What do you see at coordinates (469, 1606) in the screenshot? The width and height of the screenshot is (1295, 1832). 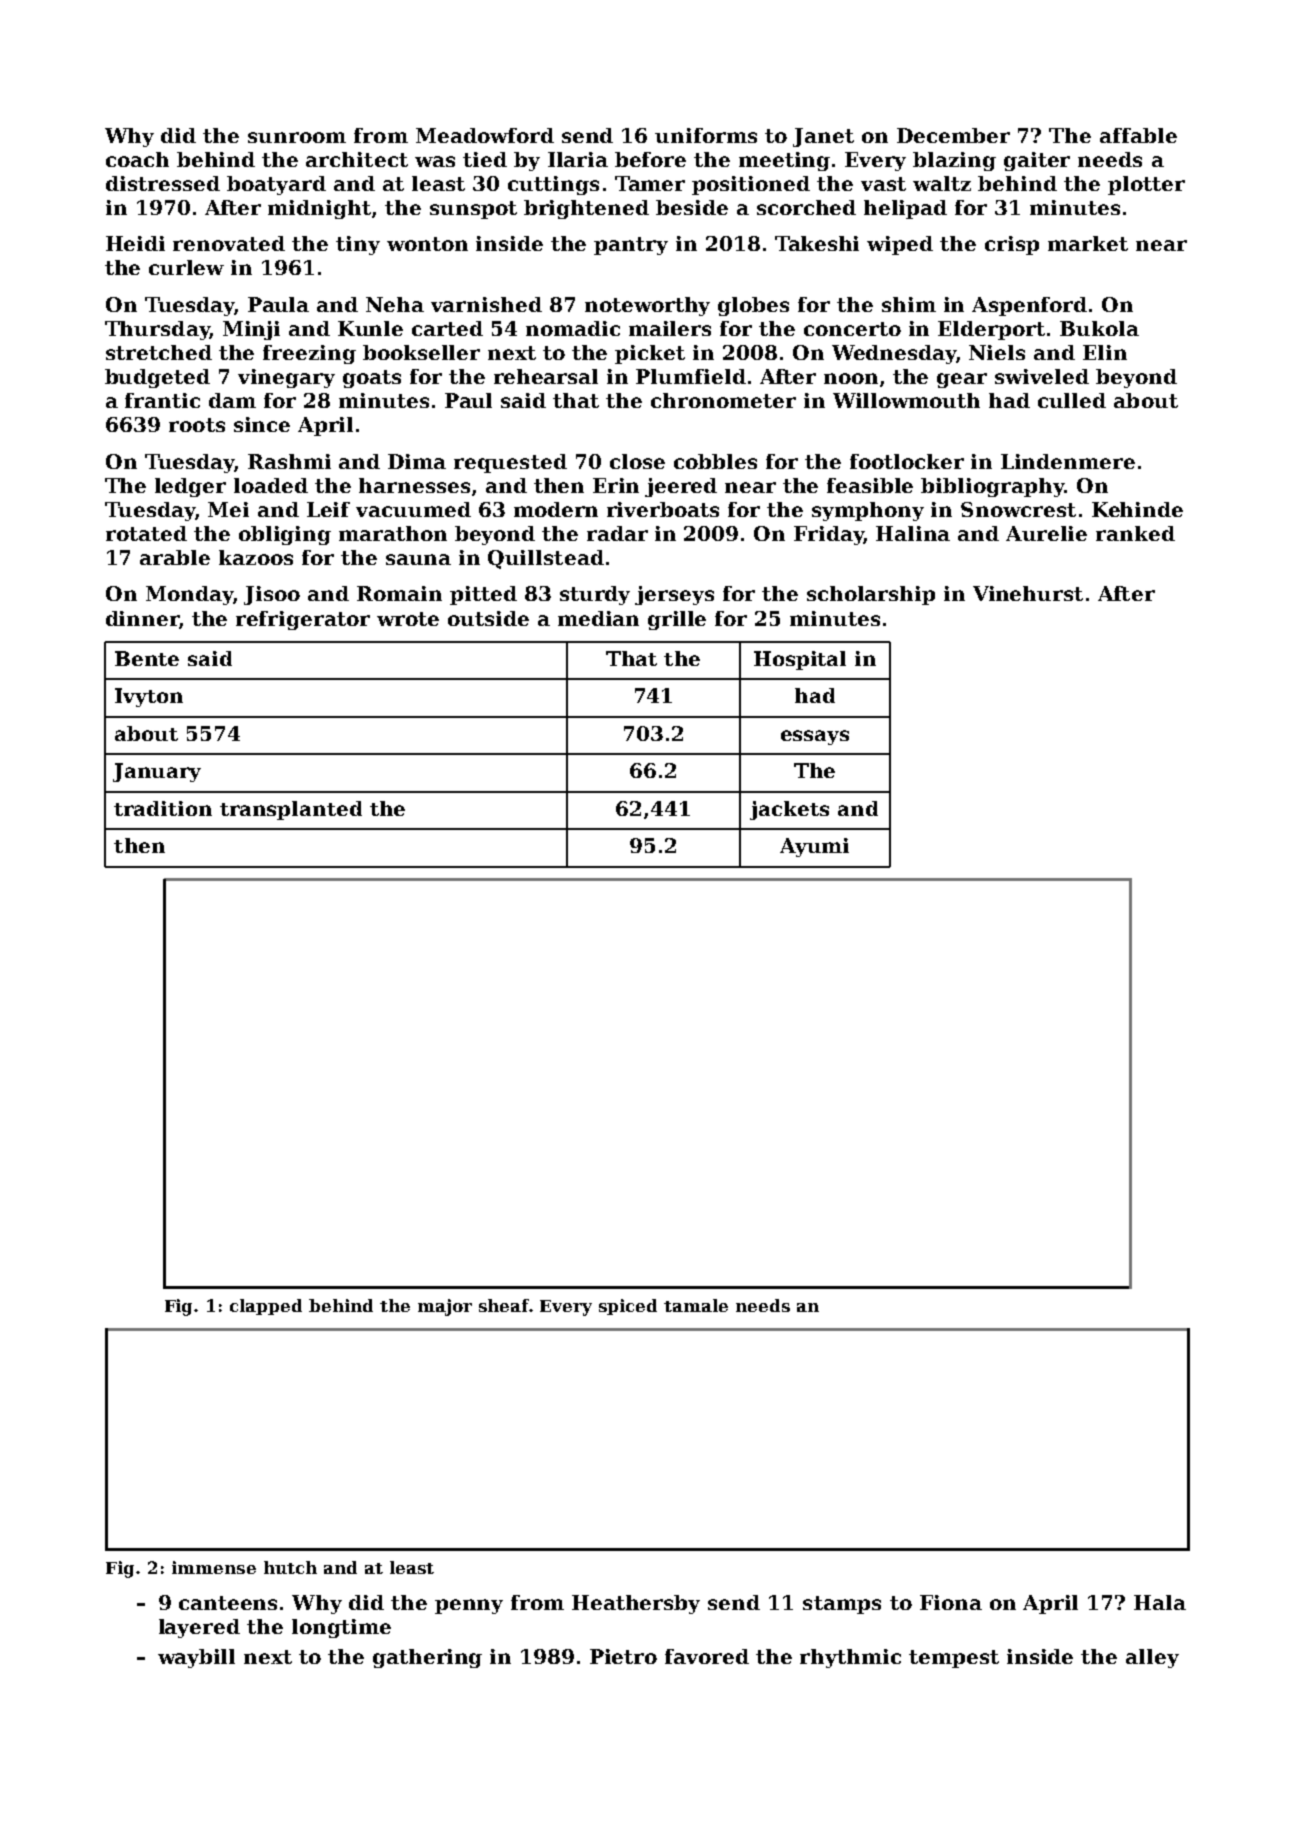 I see `penny` at bounding box center [469, 1606].
